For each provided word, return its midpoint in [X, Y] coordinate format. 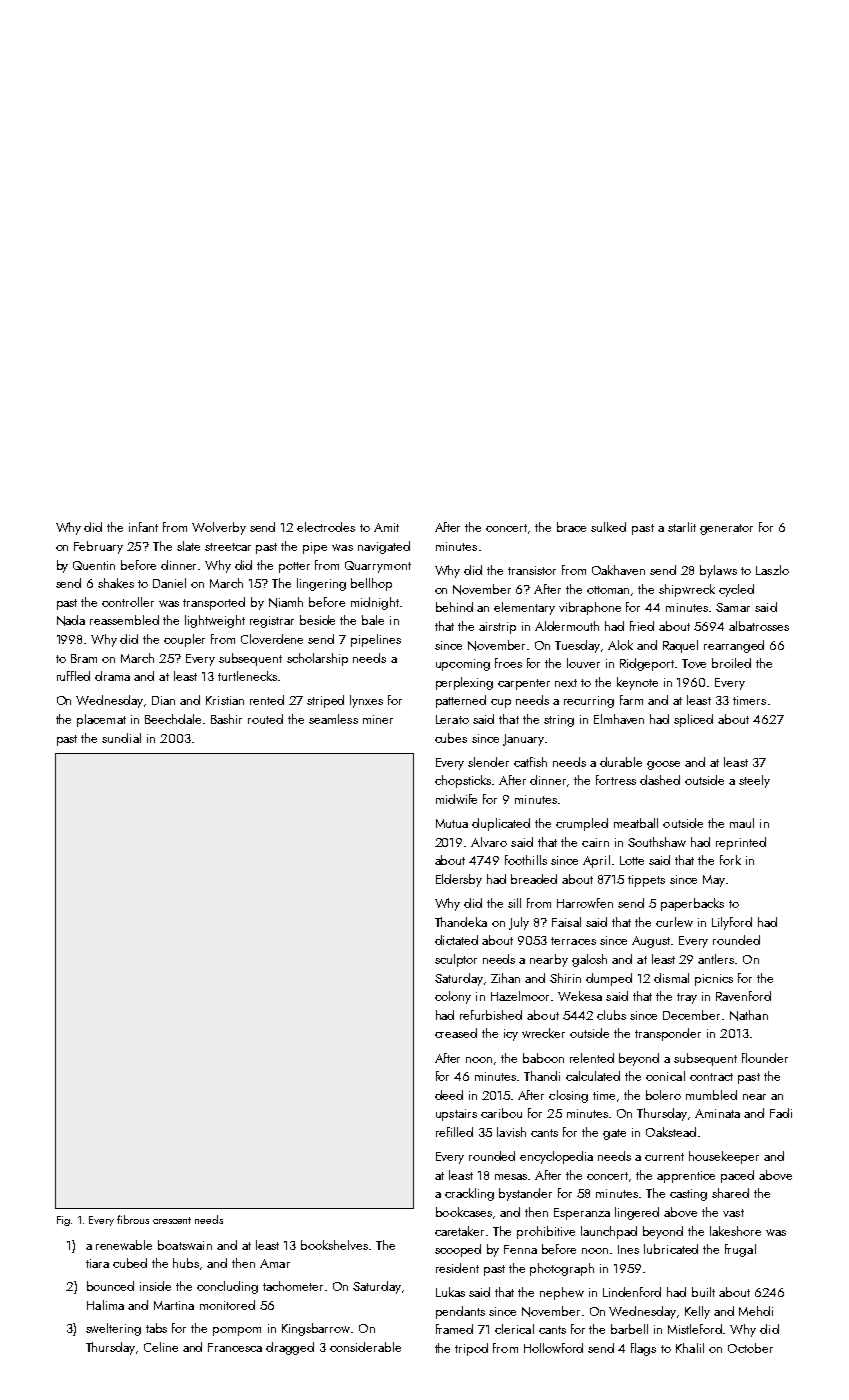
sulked [608, 527]
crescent [172, 1220]
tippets [646, 881]
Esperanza [582, 1214]
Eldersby [459, 880]
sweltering [113, 1329]
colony [453, 997]
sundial [121, 738]
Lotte [632, 860]
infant [143, 527]
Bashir [226, 719]
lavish [511, 1132]
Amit [386, 527]
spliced [693, 720]
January [523, 740]
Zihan [505, 978]
